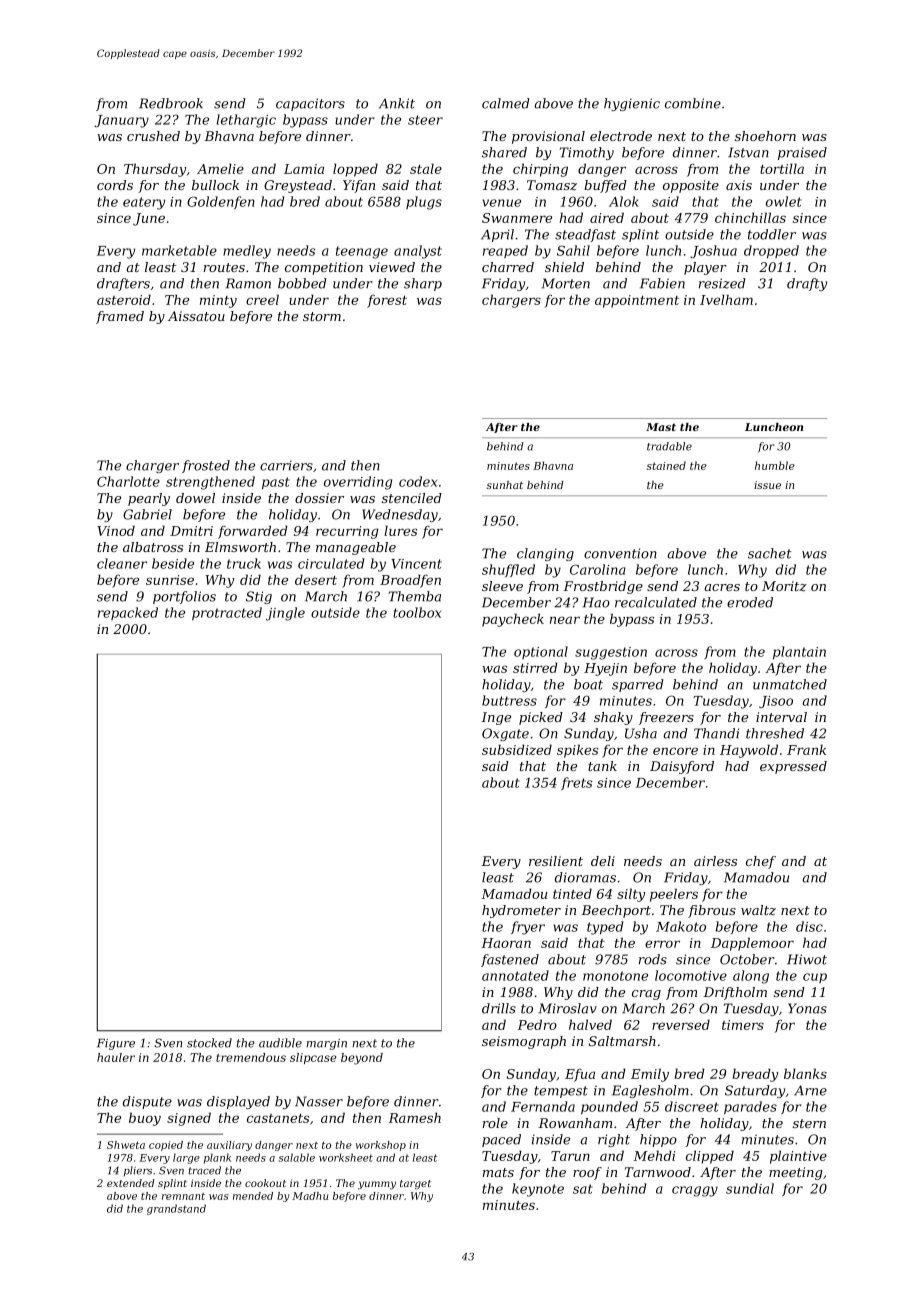  What do you see at coordinates (521, 911) in the screenshot?
I see `hydrometer` at bounding box center [521, 911].
